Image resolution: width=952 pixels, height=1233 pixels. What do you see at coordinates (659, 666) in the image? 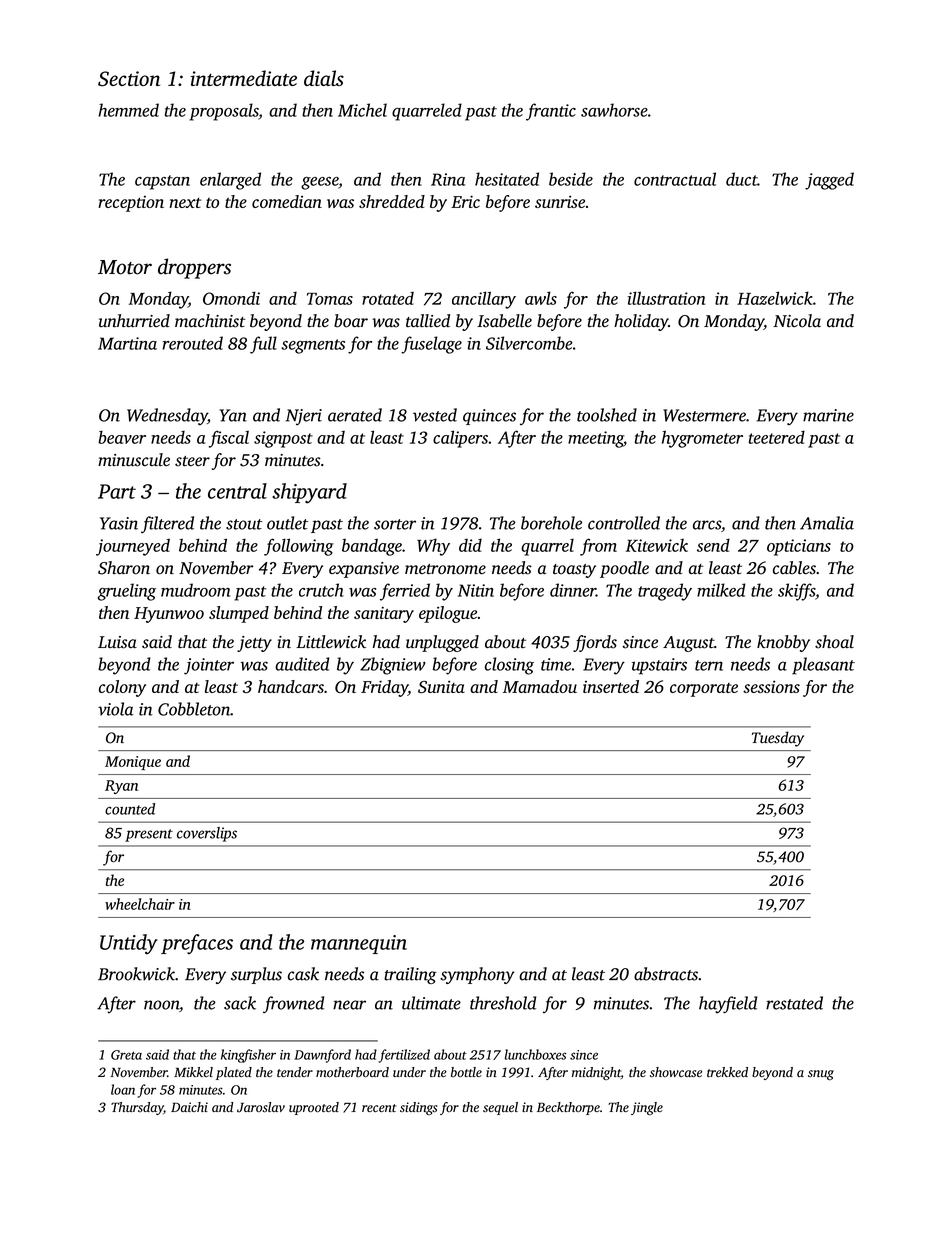
I see `upstairs` at bounding box center [659, 666].
